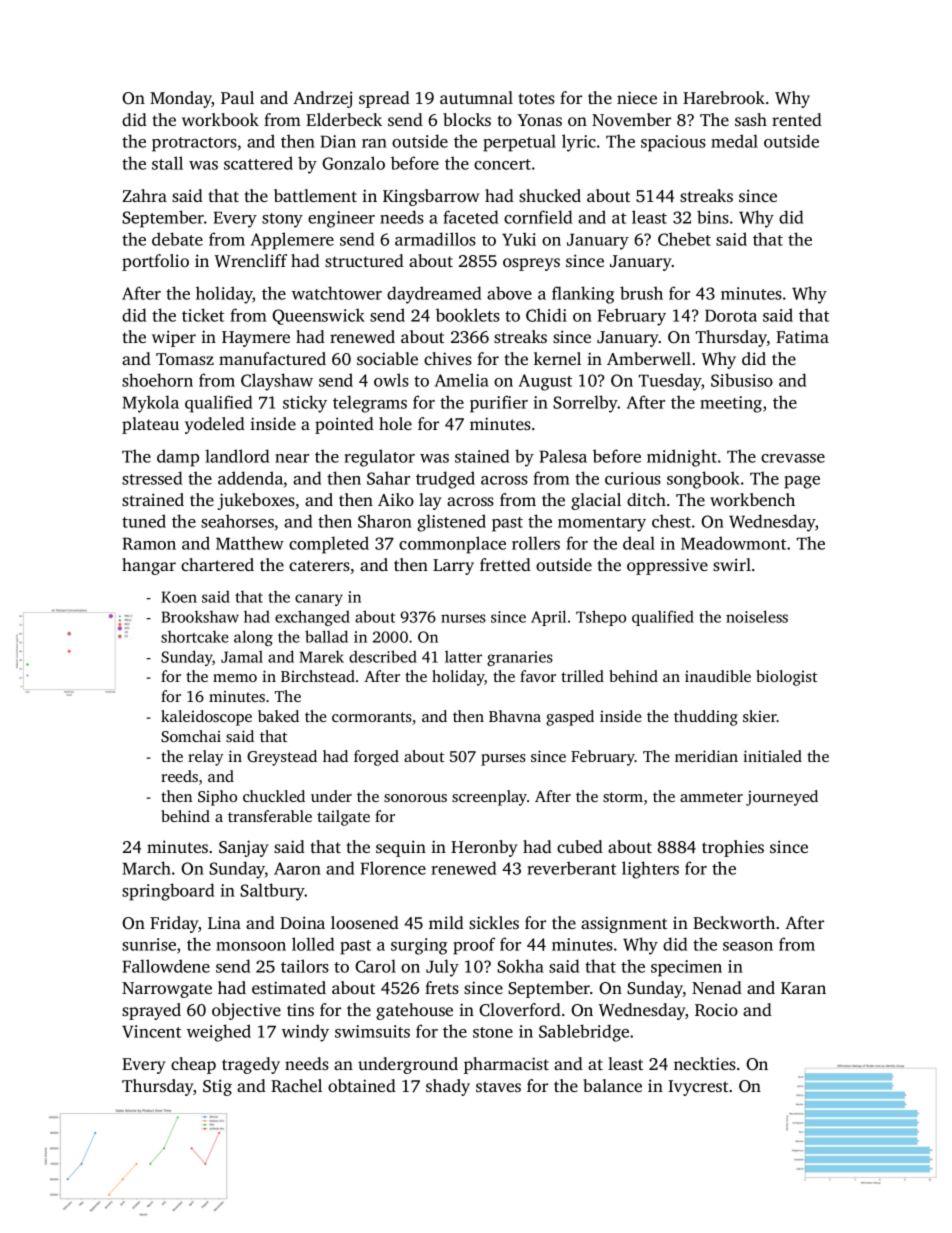 This image has width=952, height=1233. I want to click on shoehorn, so click(157, 380).
